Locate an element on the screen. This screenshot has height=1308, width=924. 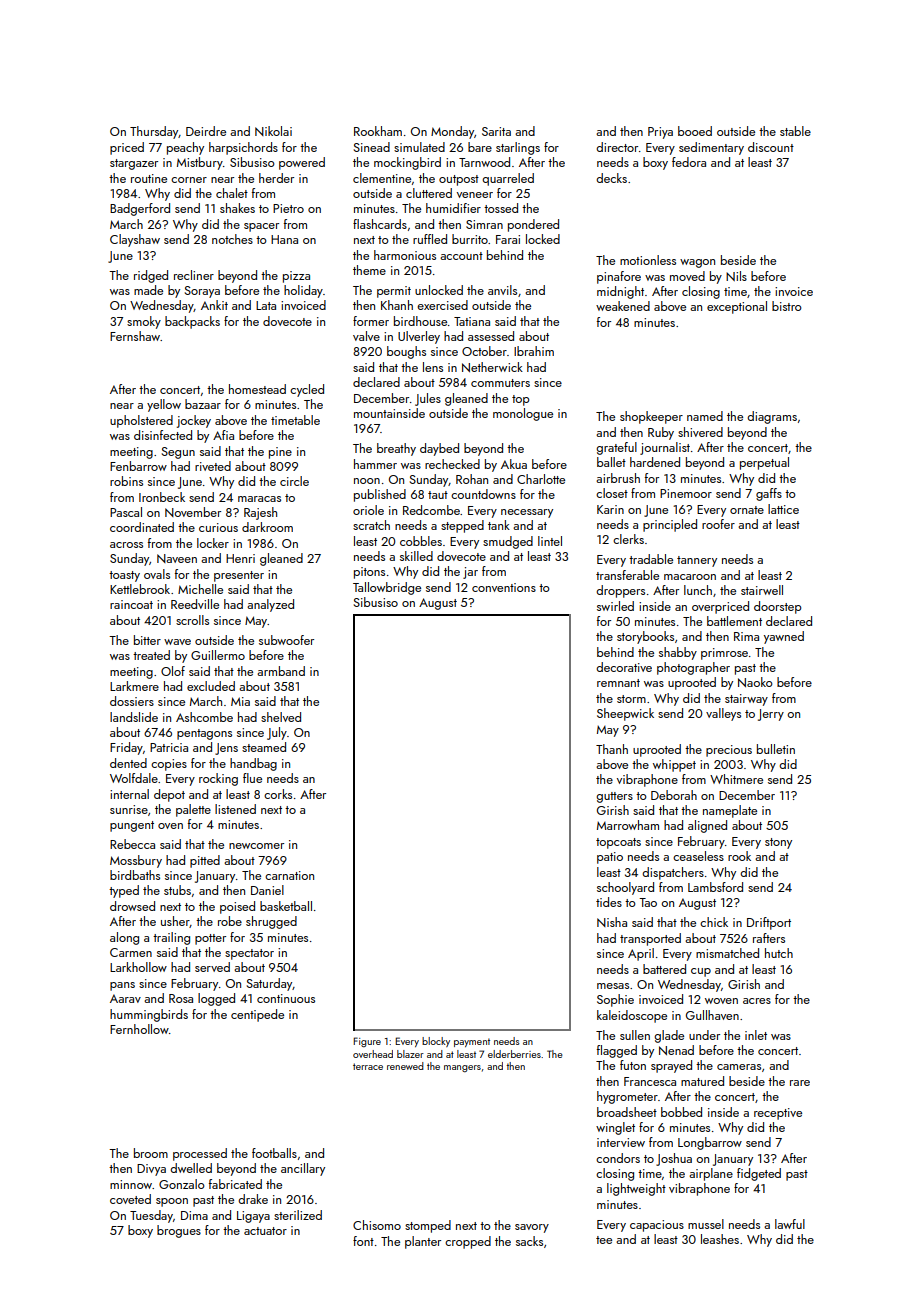
drake is located at coordinates (253, 1199).
